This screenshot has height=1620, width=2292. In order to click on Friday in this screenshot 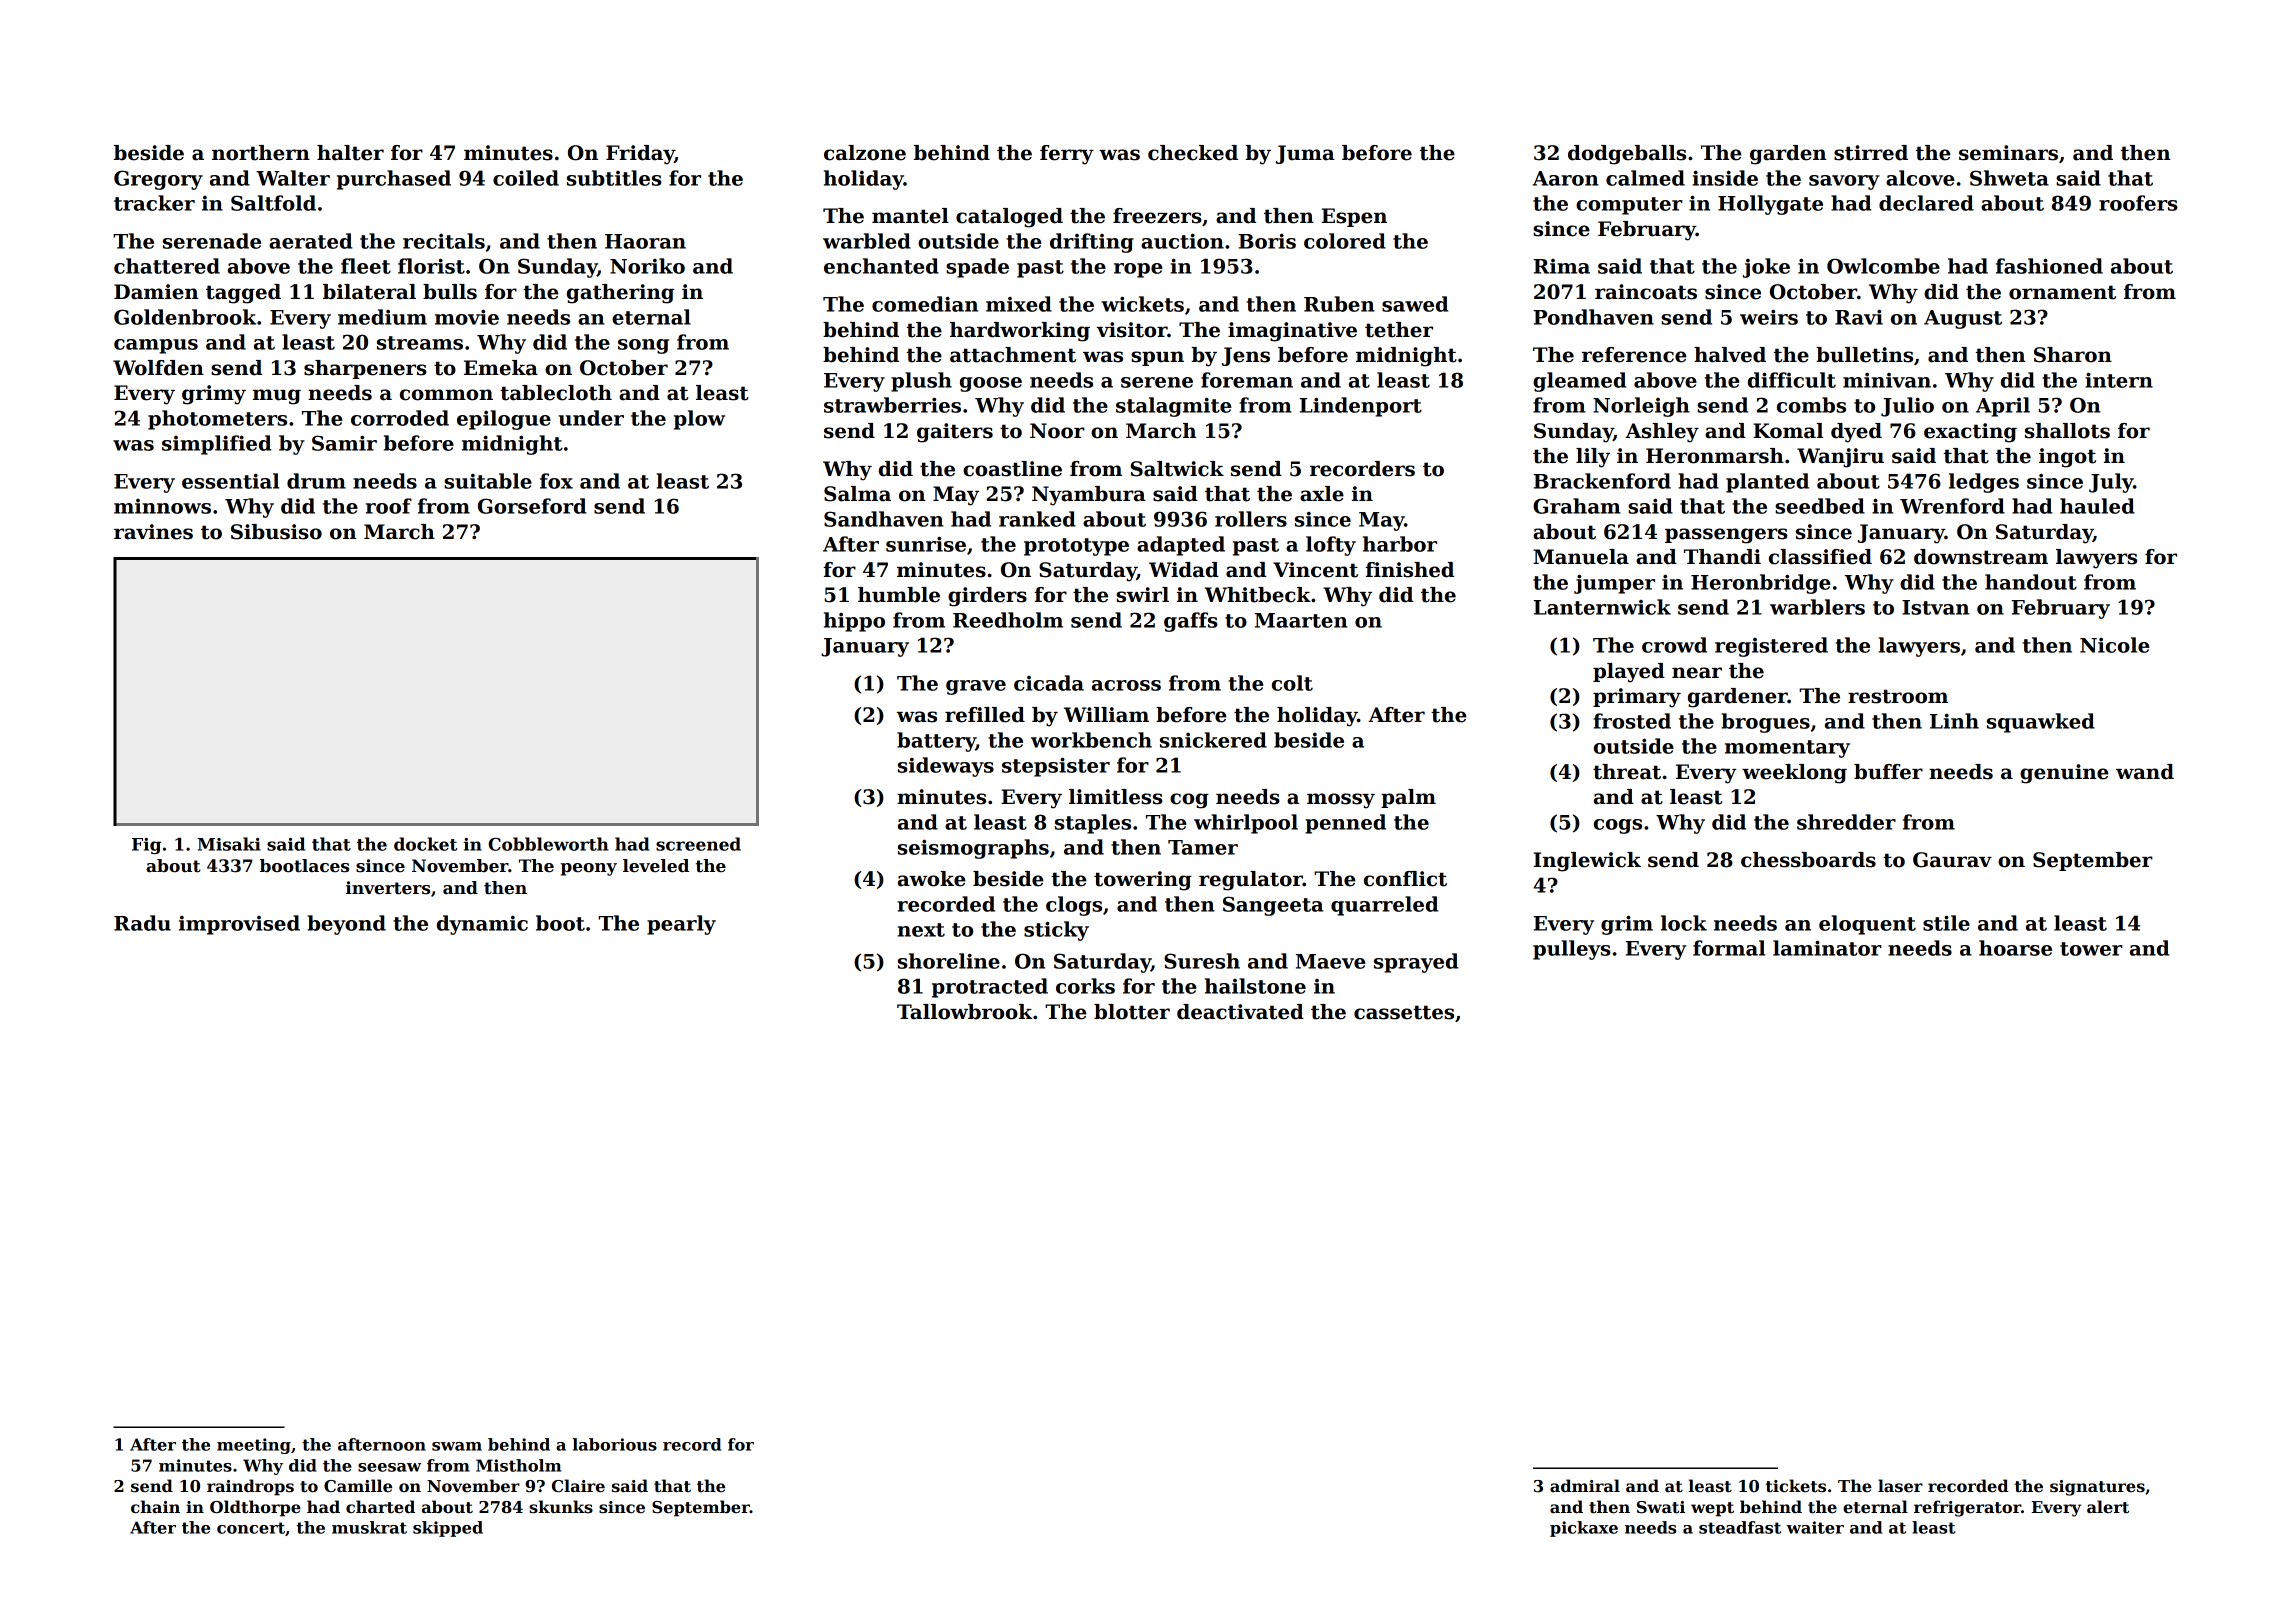, I will do `click(640, 155)`.
